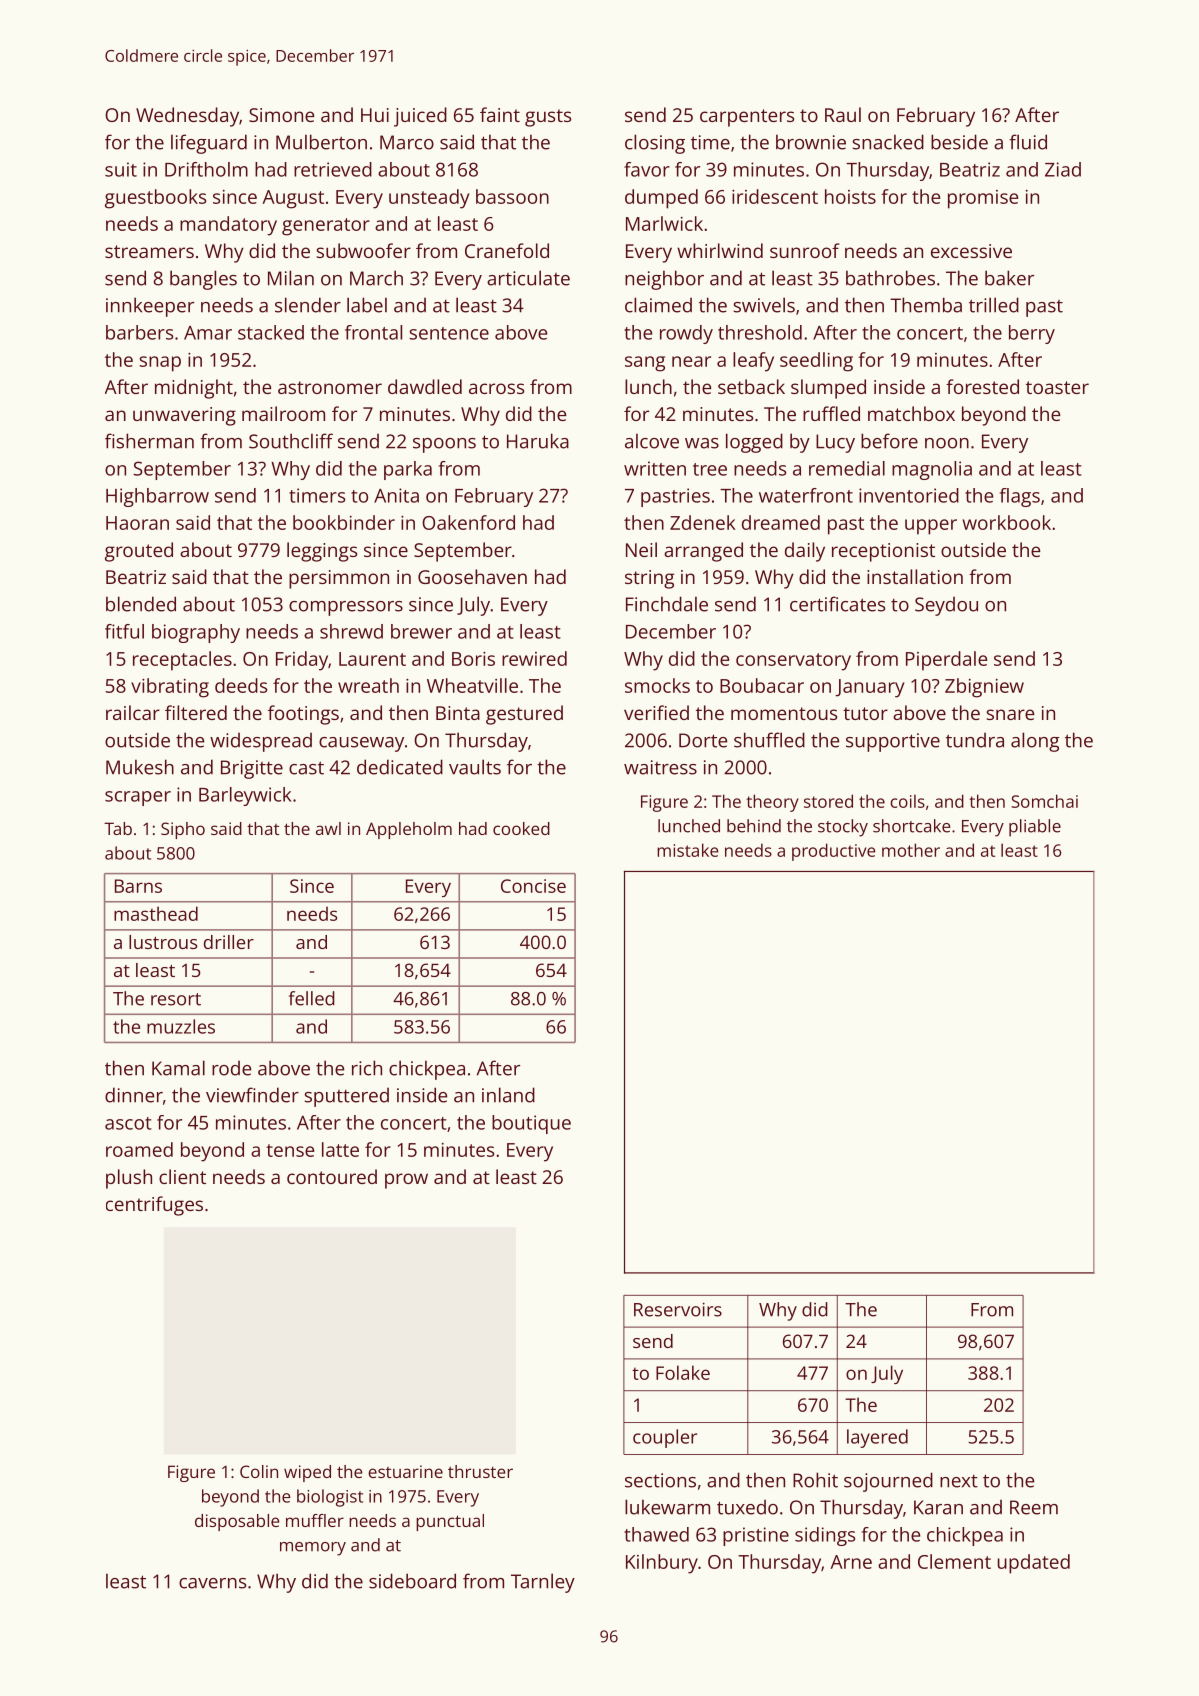  What do you see at coordinates (702, 443) in the screenshot?
I see `was` at bounding box center [702, 443].
